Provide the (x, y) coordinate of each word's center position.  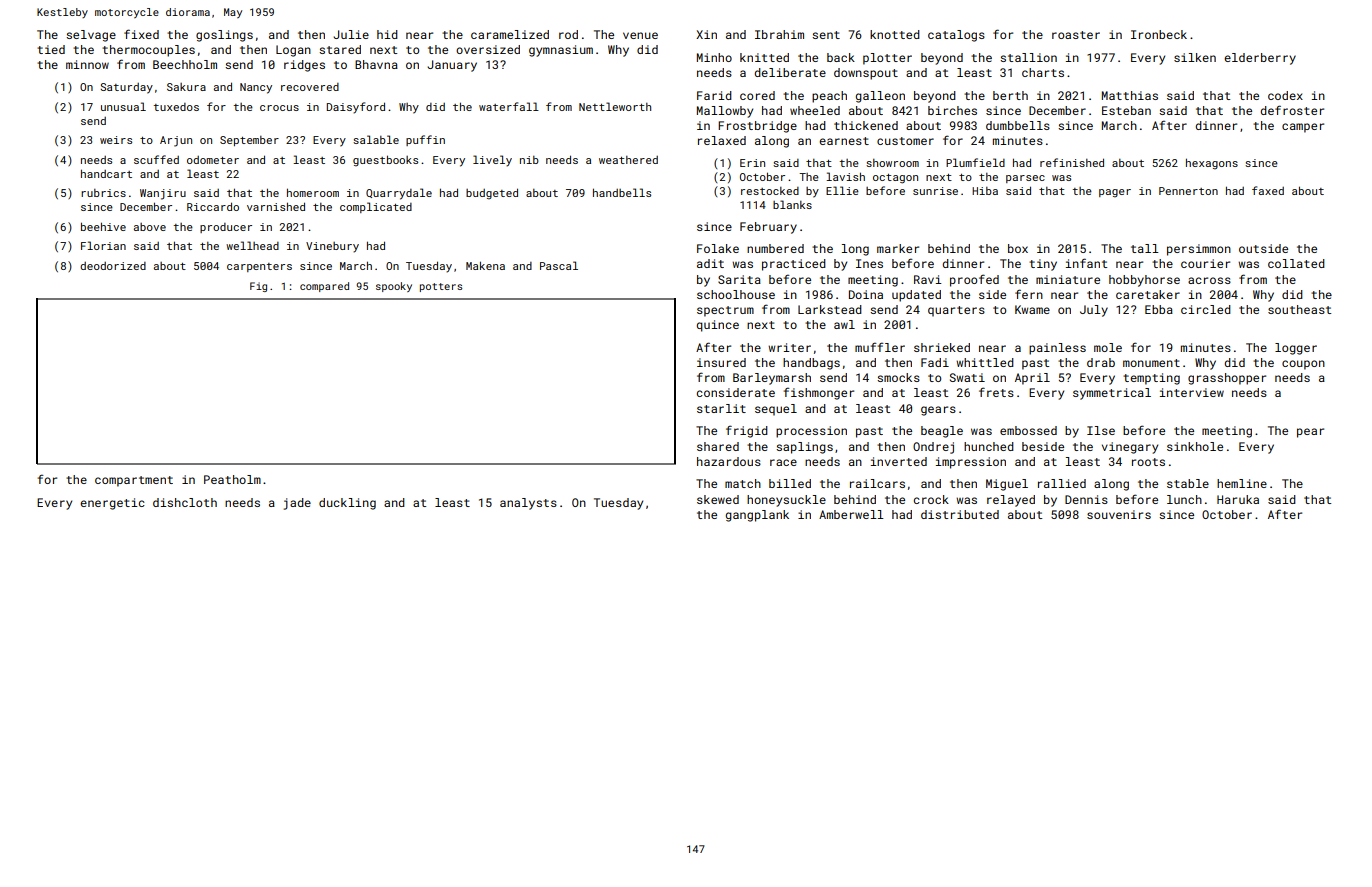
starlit (721, 408)
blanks (792, 204)
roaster (1076, 35)
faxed (1268, 190)
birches (952, 110)
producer (226, 228)
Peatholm (232, 479)
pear (1310, 433)
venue (640, 35)
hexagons (1212, 164)
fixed (141, 34)
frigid (747, 431)
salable (376, 139)
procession (811, 432)
